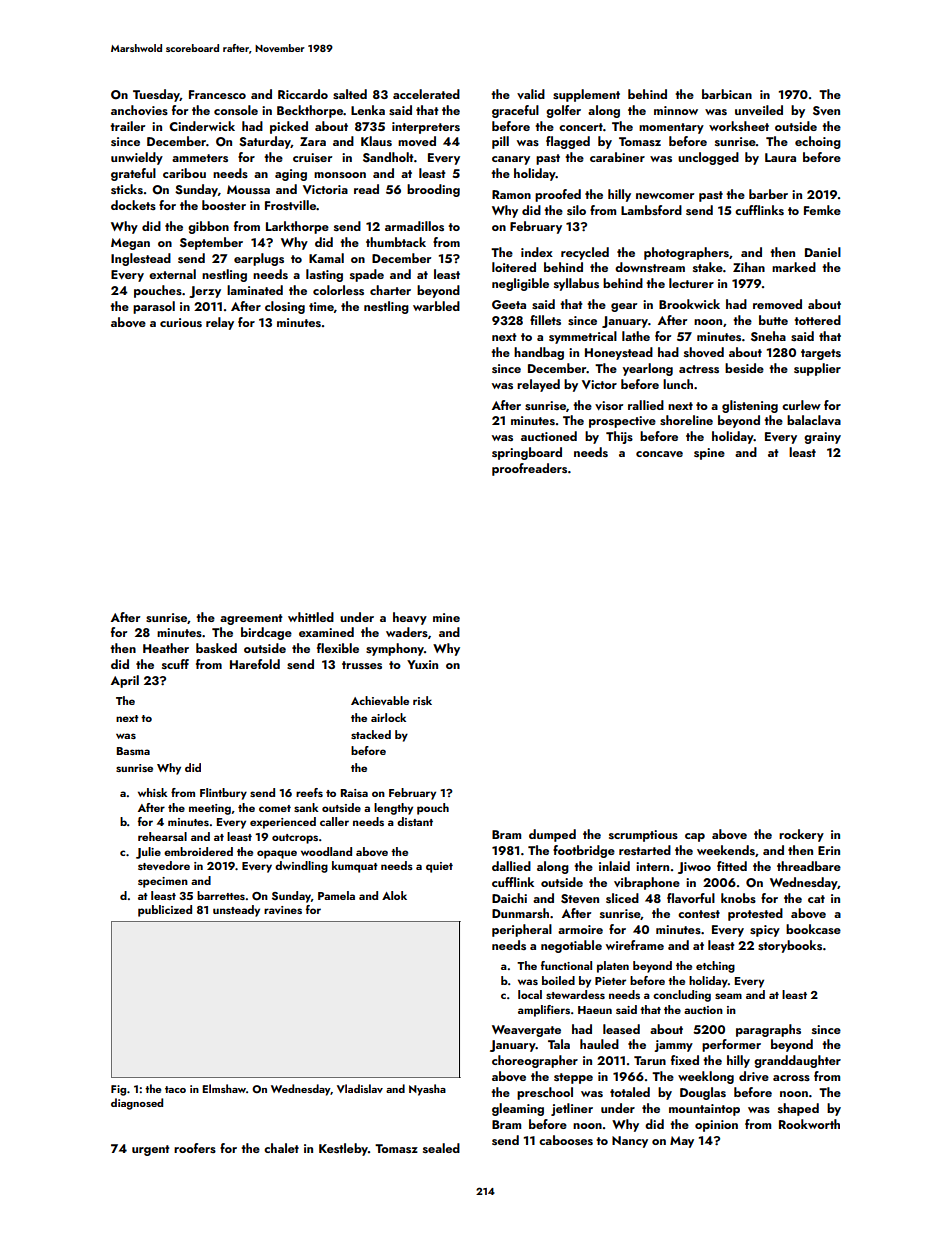  Describe the element at coordinates (251, 619) in the screenshot. I see `agreement` at that location.
